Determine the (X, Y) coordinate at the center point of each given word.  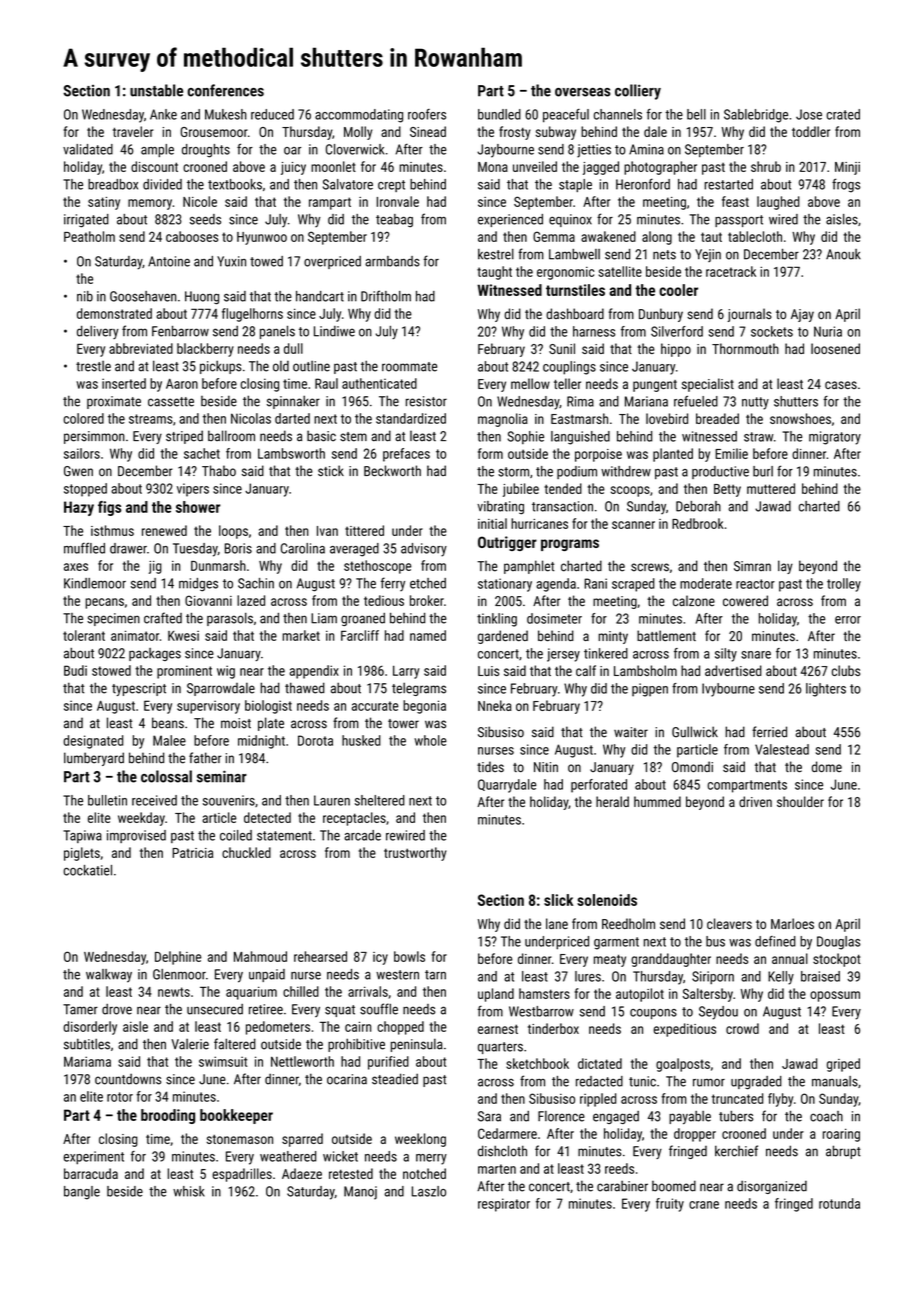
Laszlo (429, 1191)
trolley (844, 585)
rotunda (839, 1203)
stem (353, 437)
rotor (120, 1097)
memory (150, 204)
